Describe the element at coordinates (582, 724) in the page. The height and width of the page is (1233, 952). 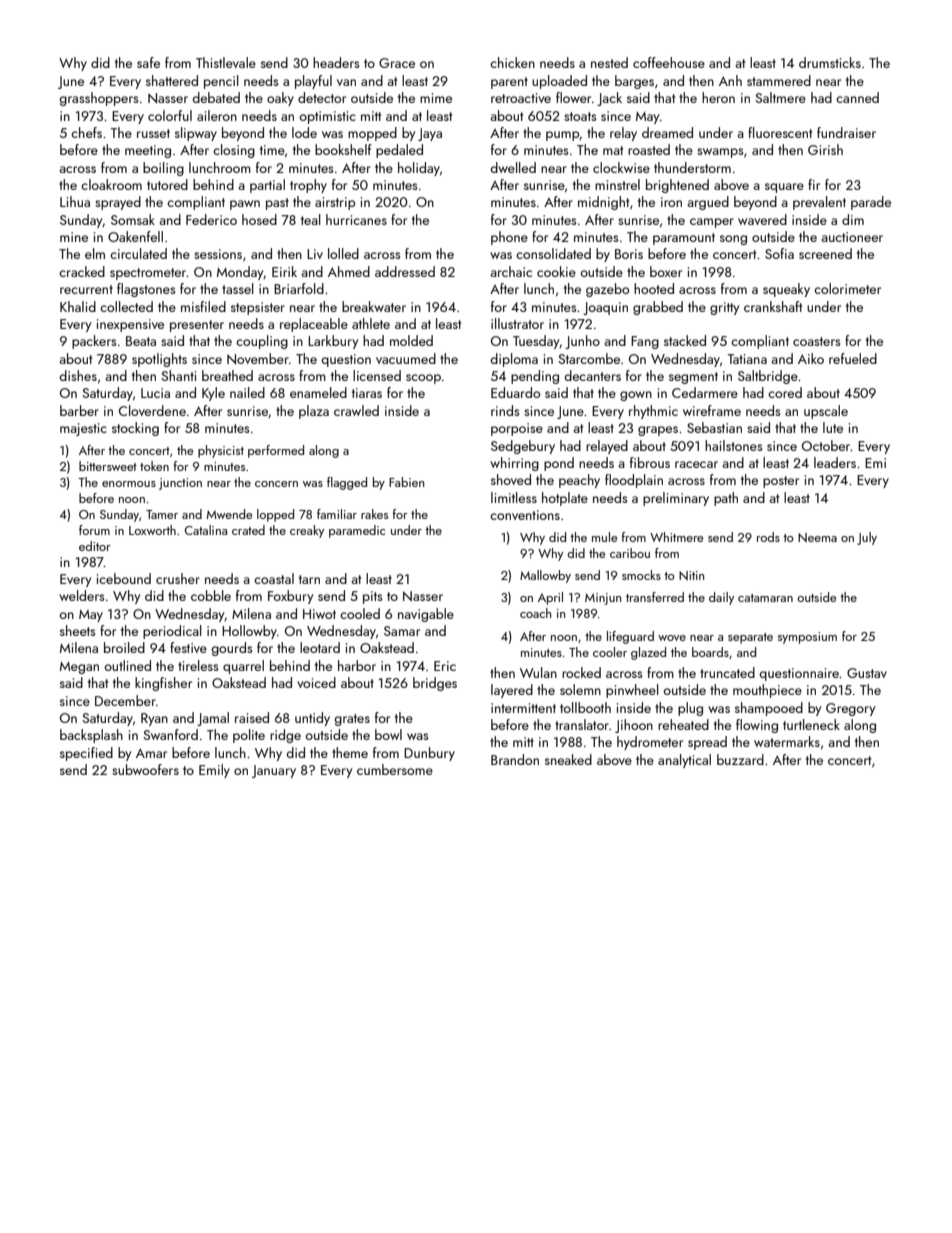
I see `translator` at that location.
